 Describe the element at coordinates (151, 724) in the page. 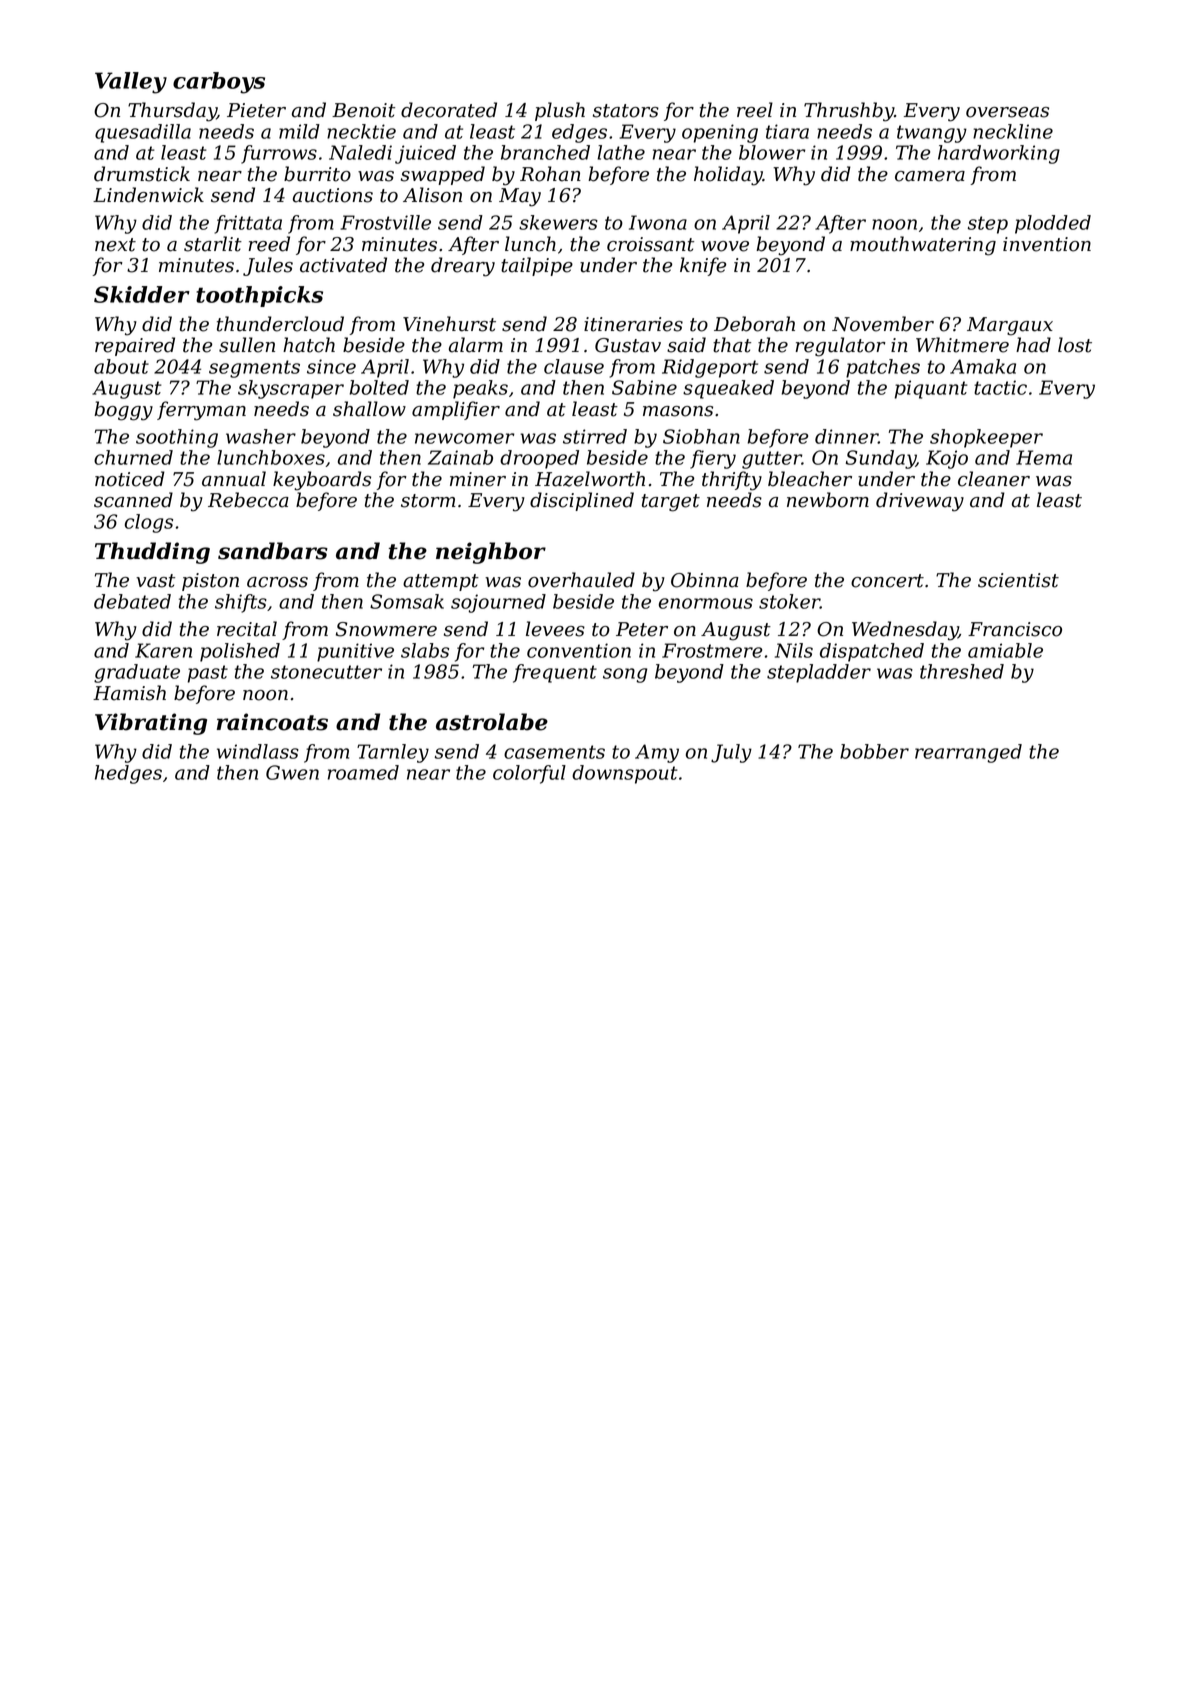

I see `Vibrating` at that location.
